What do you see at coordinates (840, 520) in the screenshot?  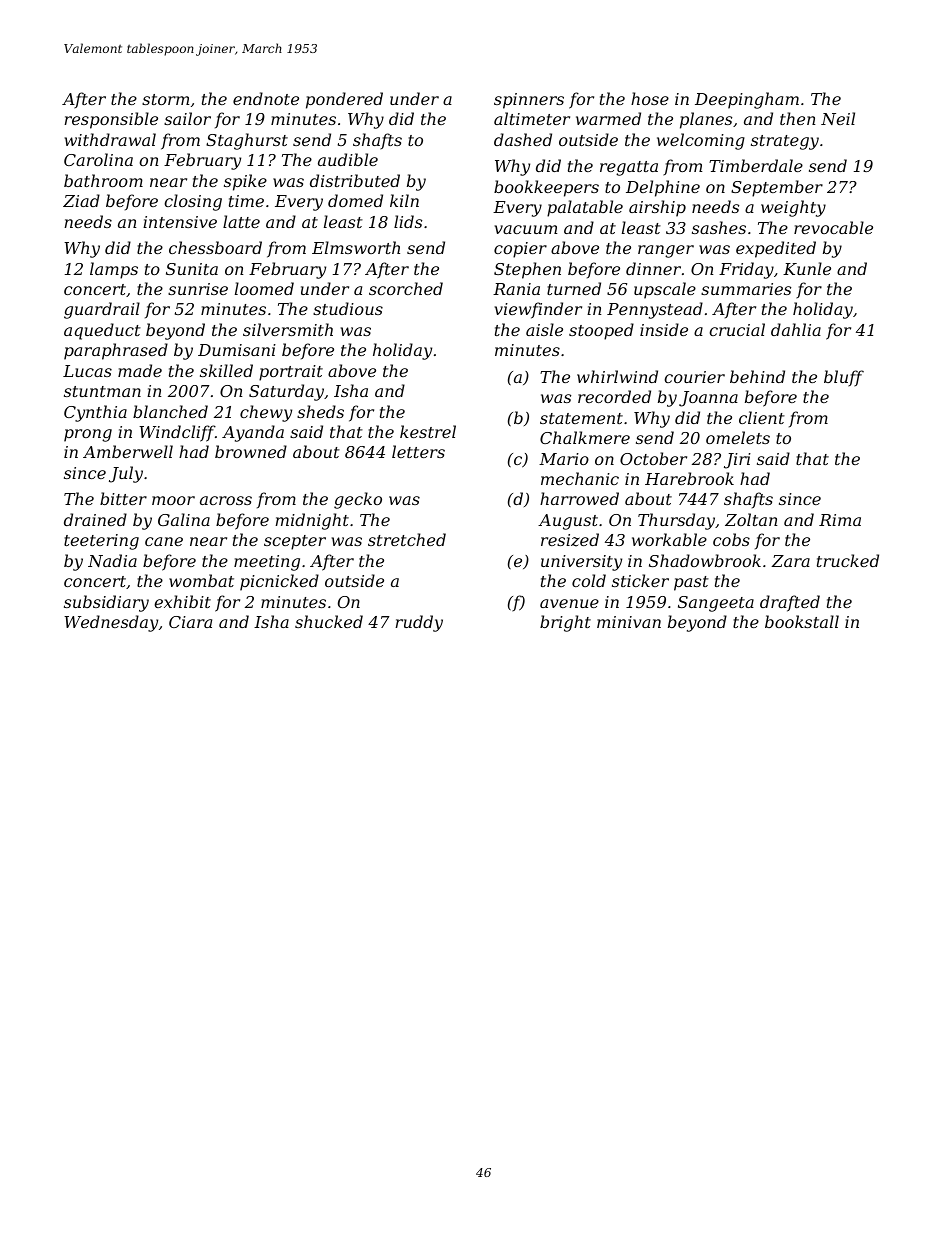 I see `Rima` at bounding box center [840, 520].
